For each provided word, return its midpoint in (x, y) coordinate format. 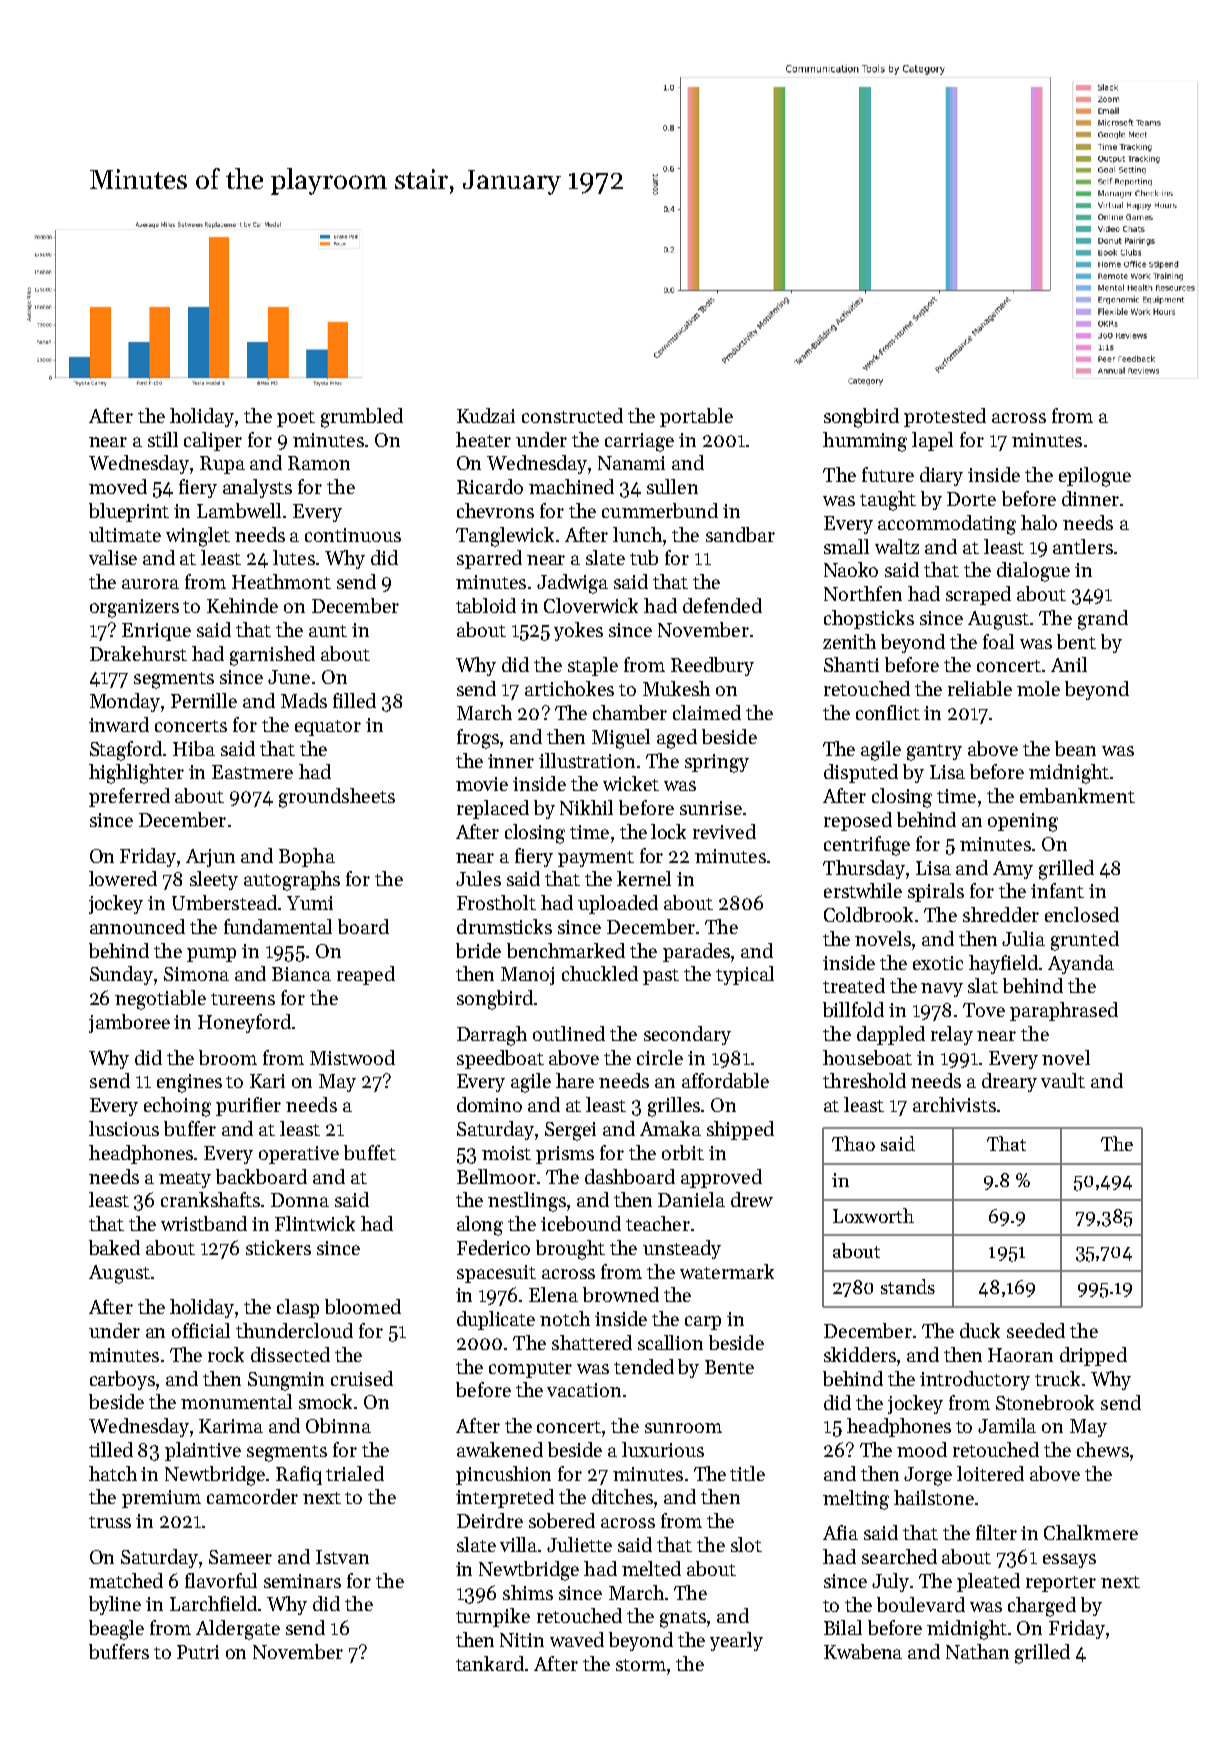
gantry (934, 752)
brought (570, 1250)
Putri (198, 1652)
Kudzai (486, 415)
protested (945, 417)
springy (717, 763)
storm (641, 1665)
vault (1063, 1080)
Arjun (210, 858)
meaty (185, 1180)
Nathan (977, 1651)
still (163, 439)
